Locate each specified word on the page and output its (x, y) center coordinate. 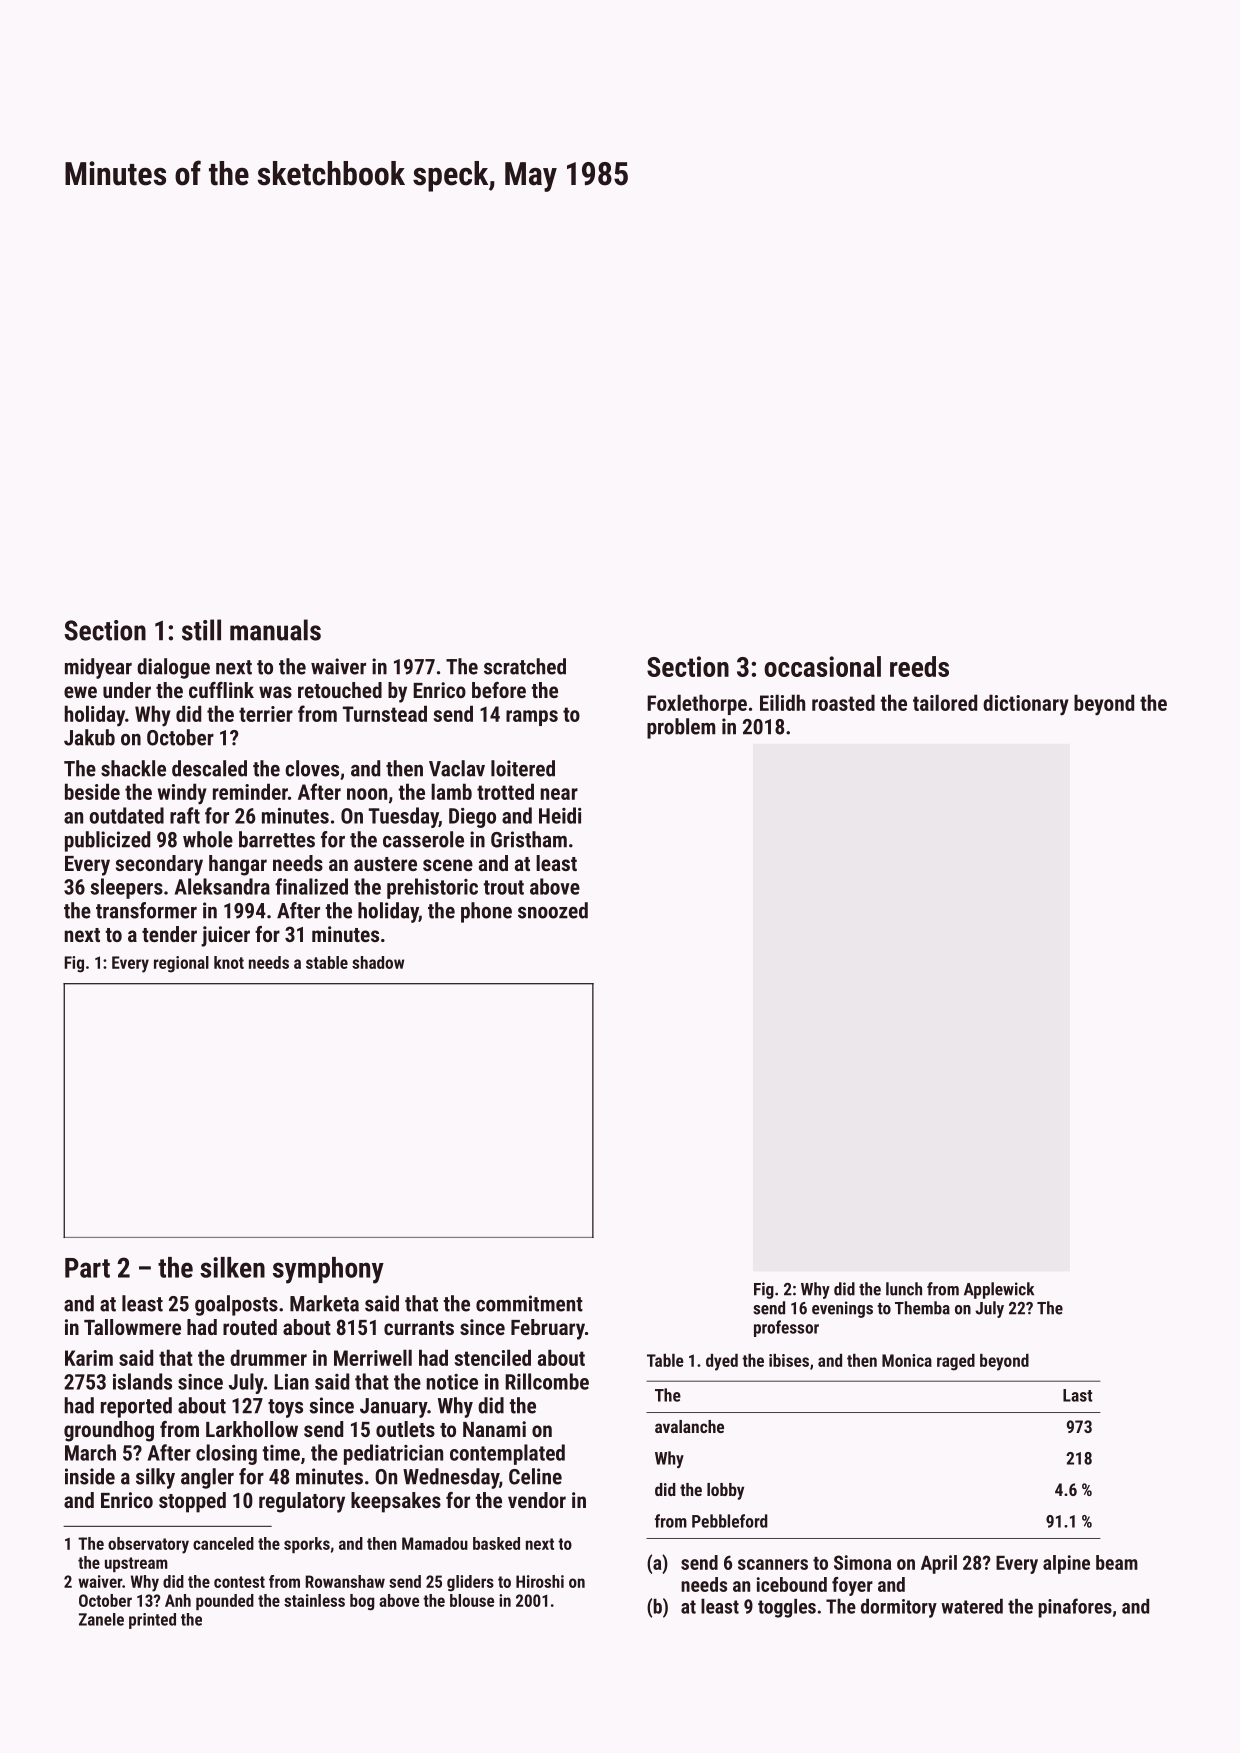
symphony (328, 1270)
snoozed (553, 910)
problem (681, 728)
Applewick (999, 1290)
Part (87, 1268)
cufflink (221, 690)
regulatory (302, 1502)
